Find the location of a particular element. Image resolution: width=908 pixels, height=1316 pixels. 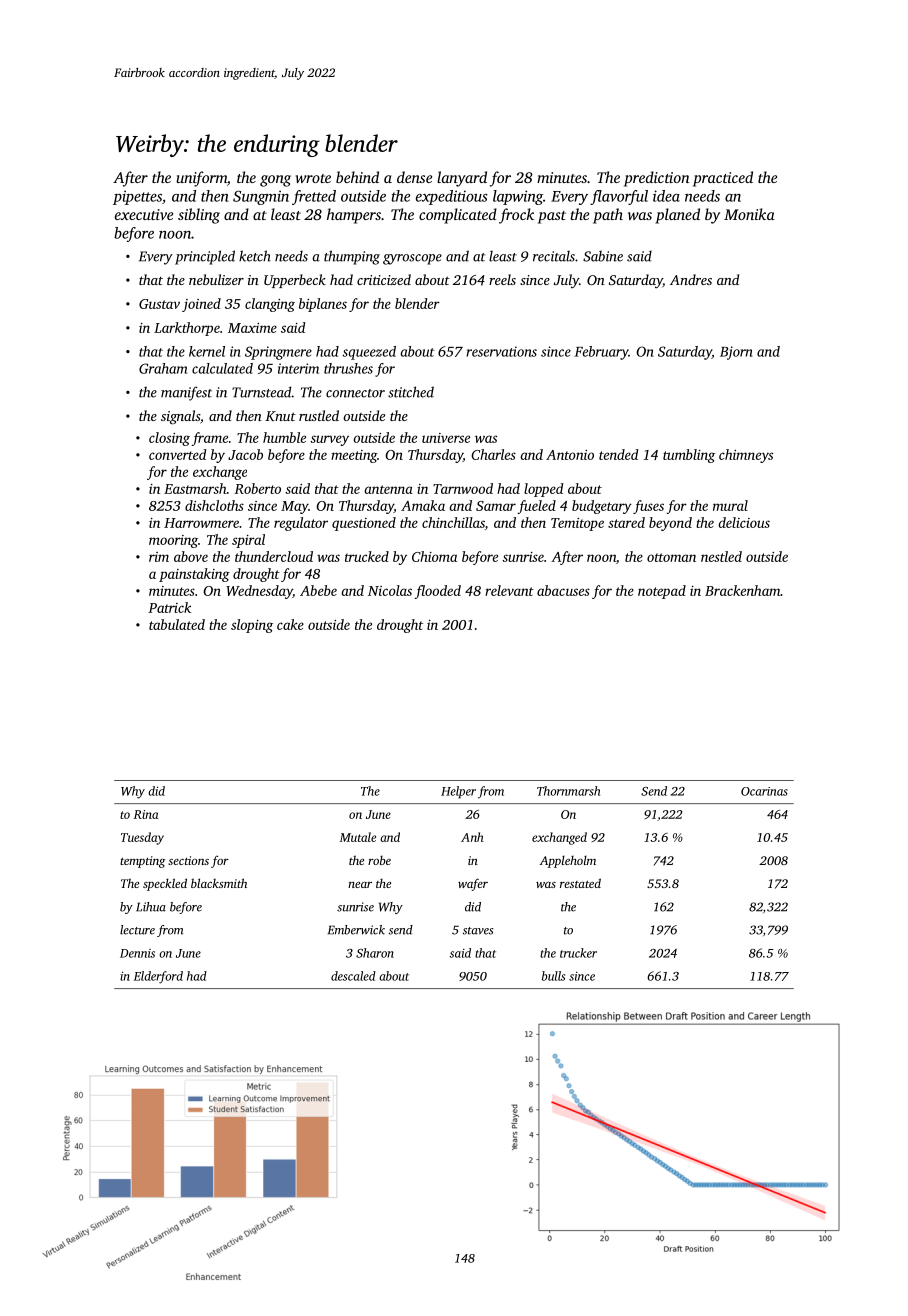

lopped is located at coordinates (544, 490).
